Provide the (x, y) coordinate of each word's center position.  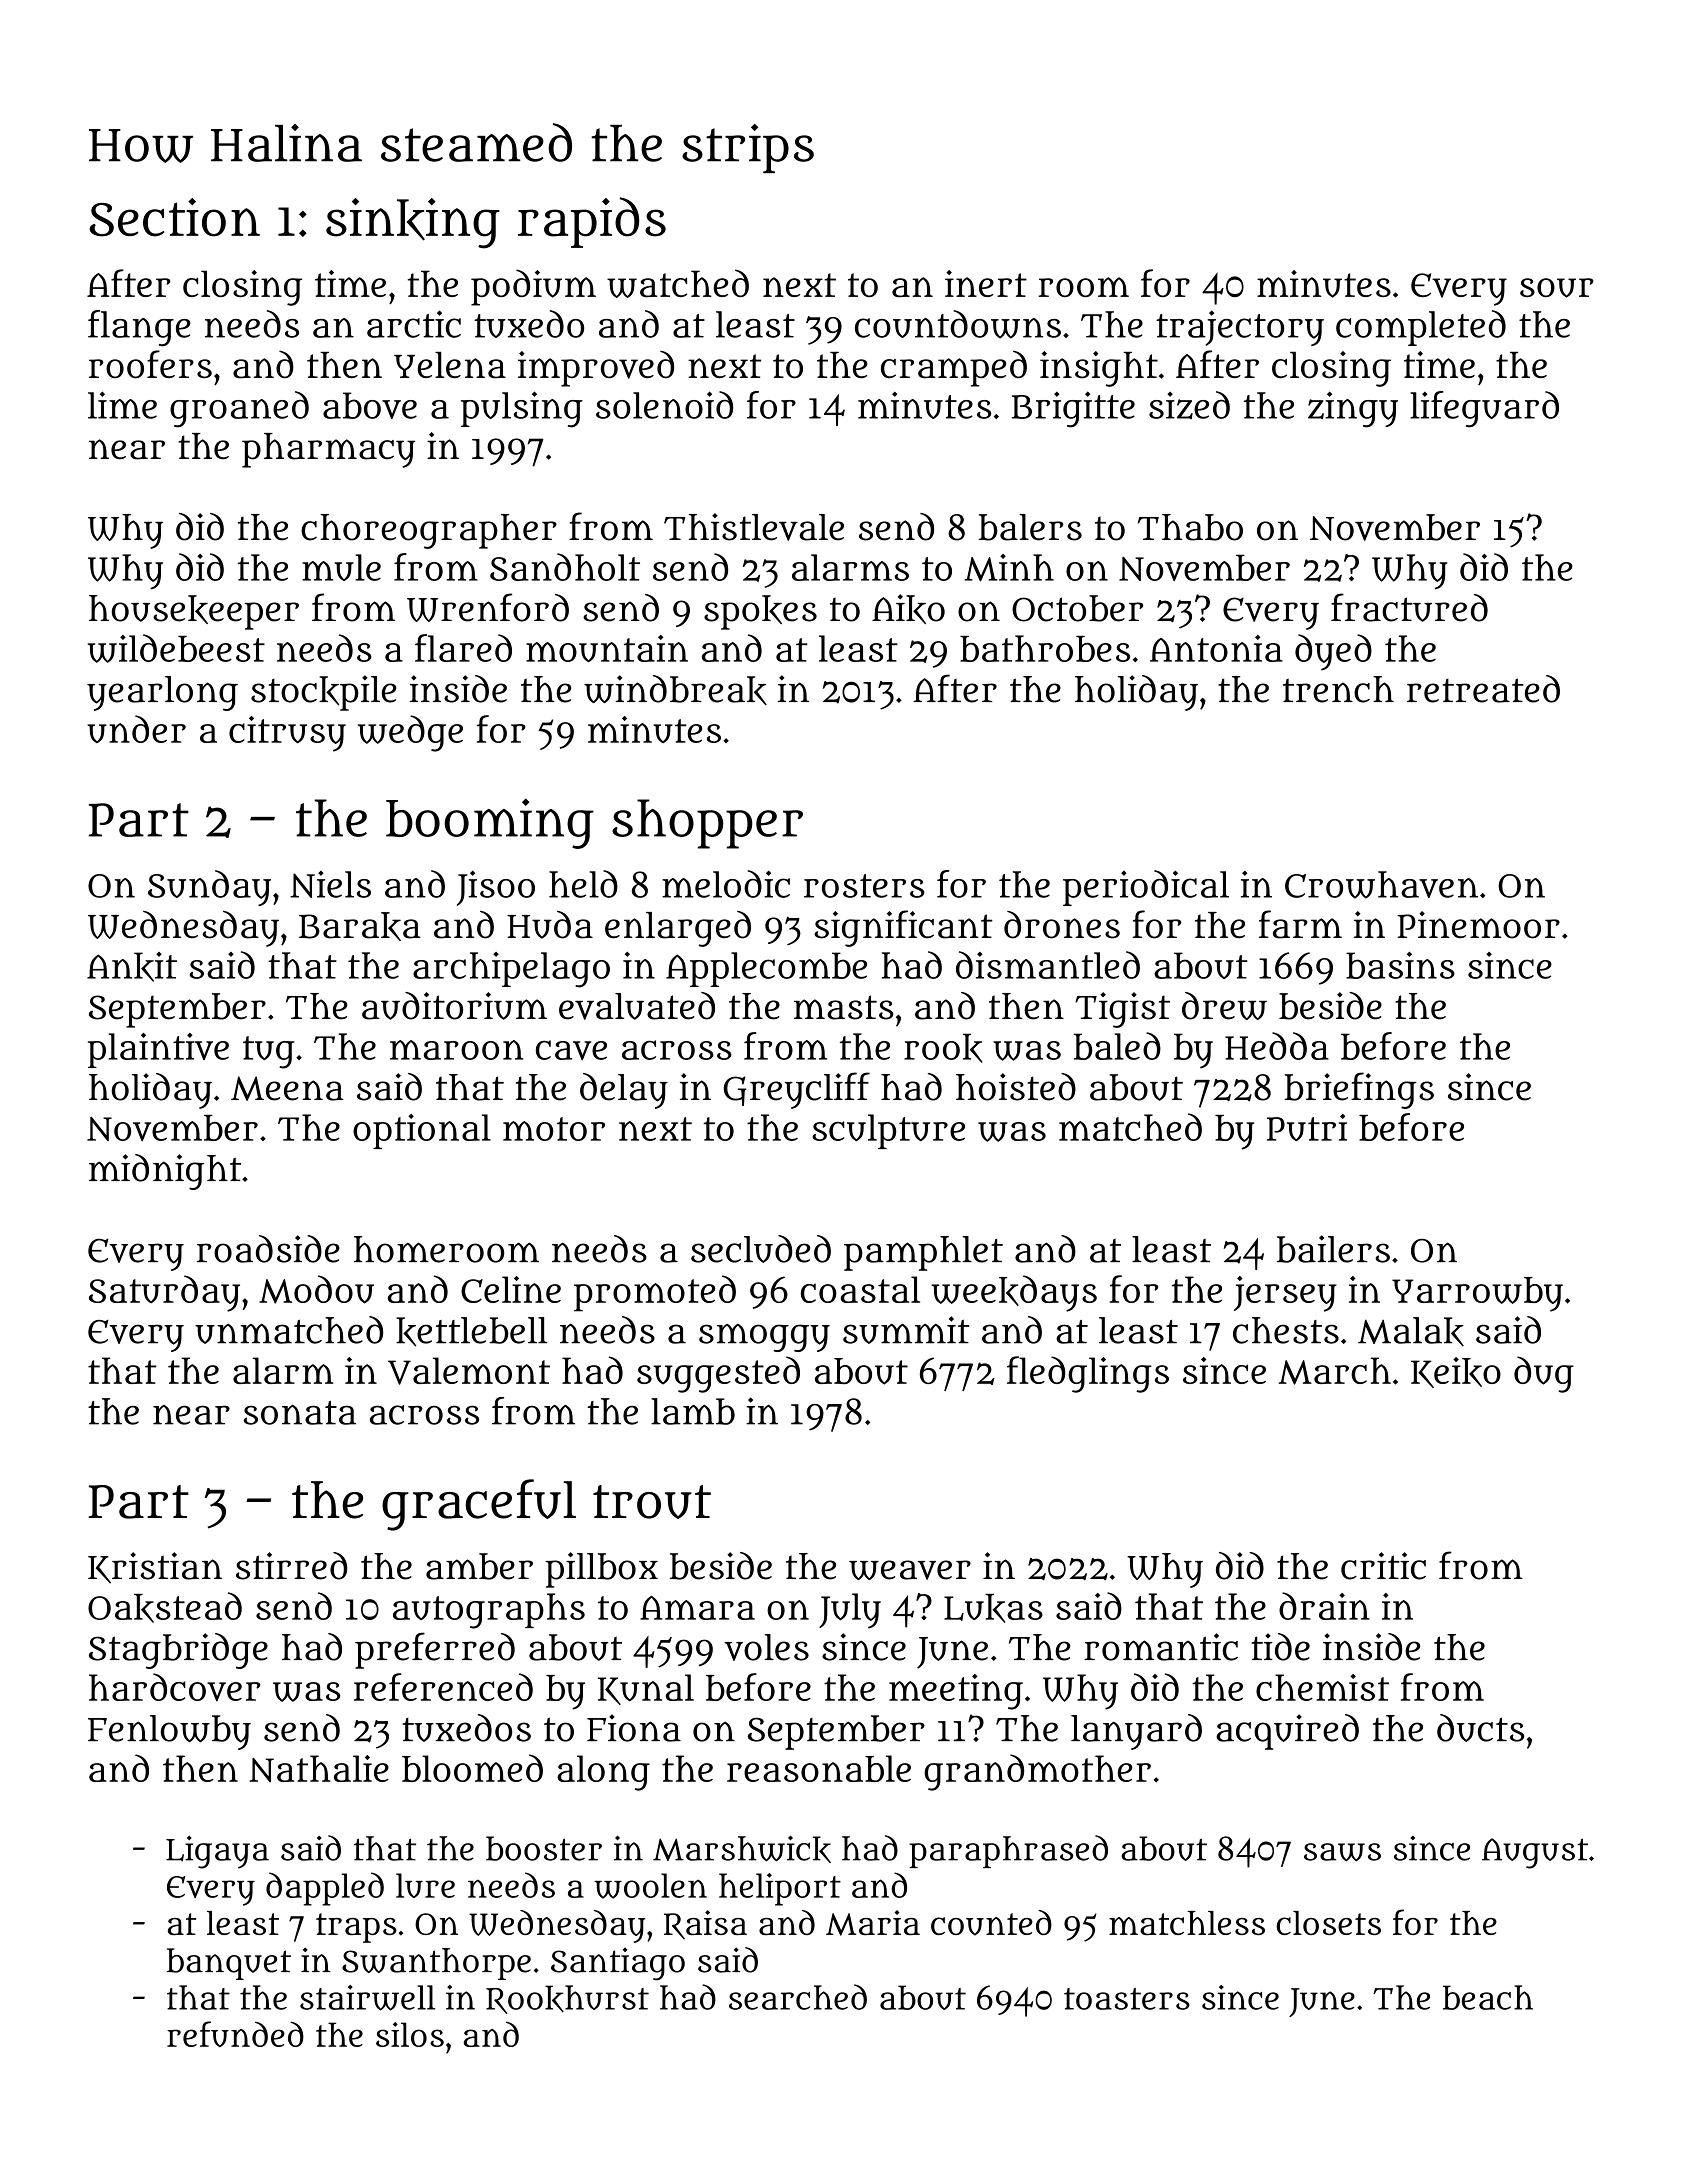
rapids (592, 222)
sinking (413, 223)
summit (906, 1330)
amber (479, 1566)
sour (1557, 288)
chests (1286, 1330)
